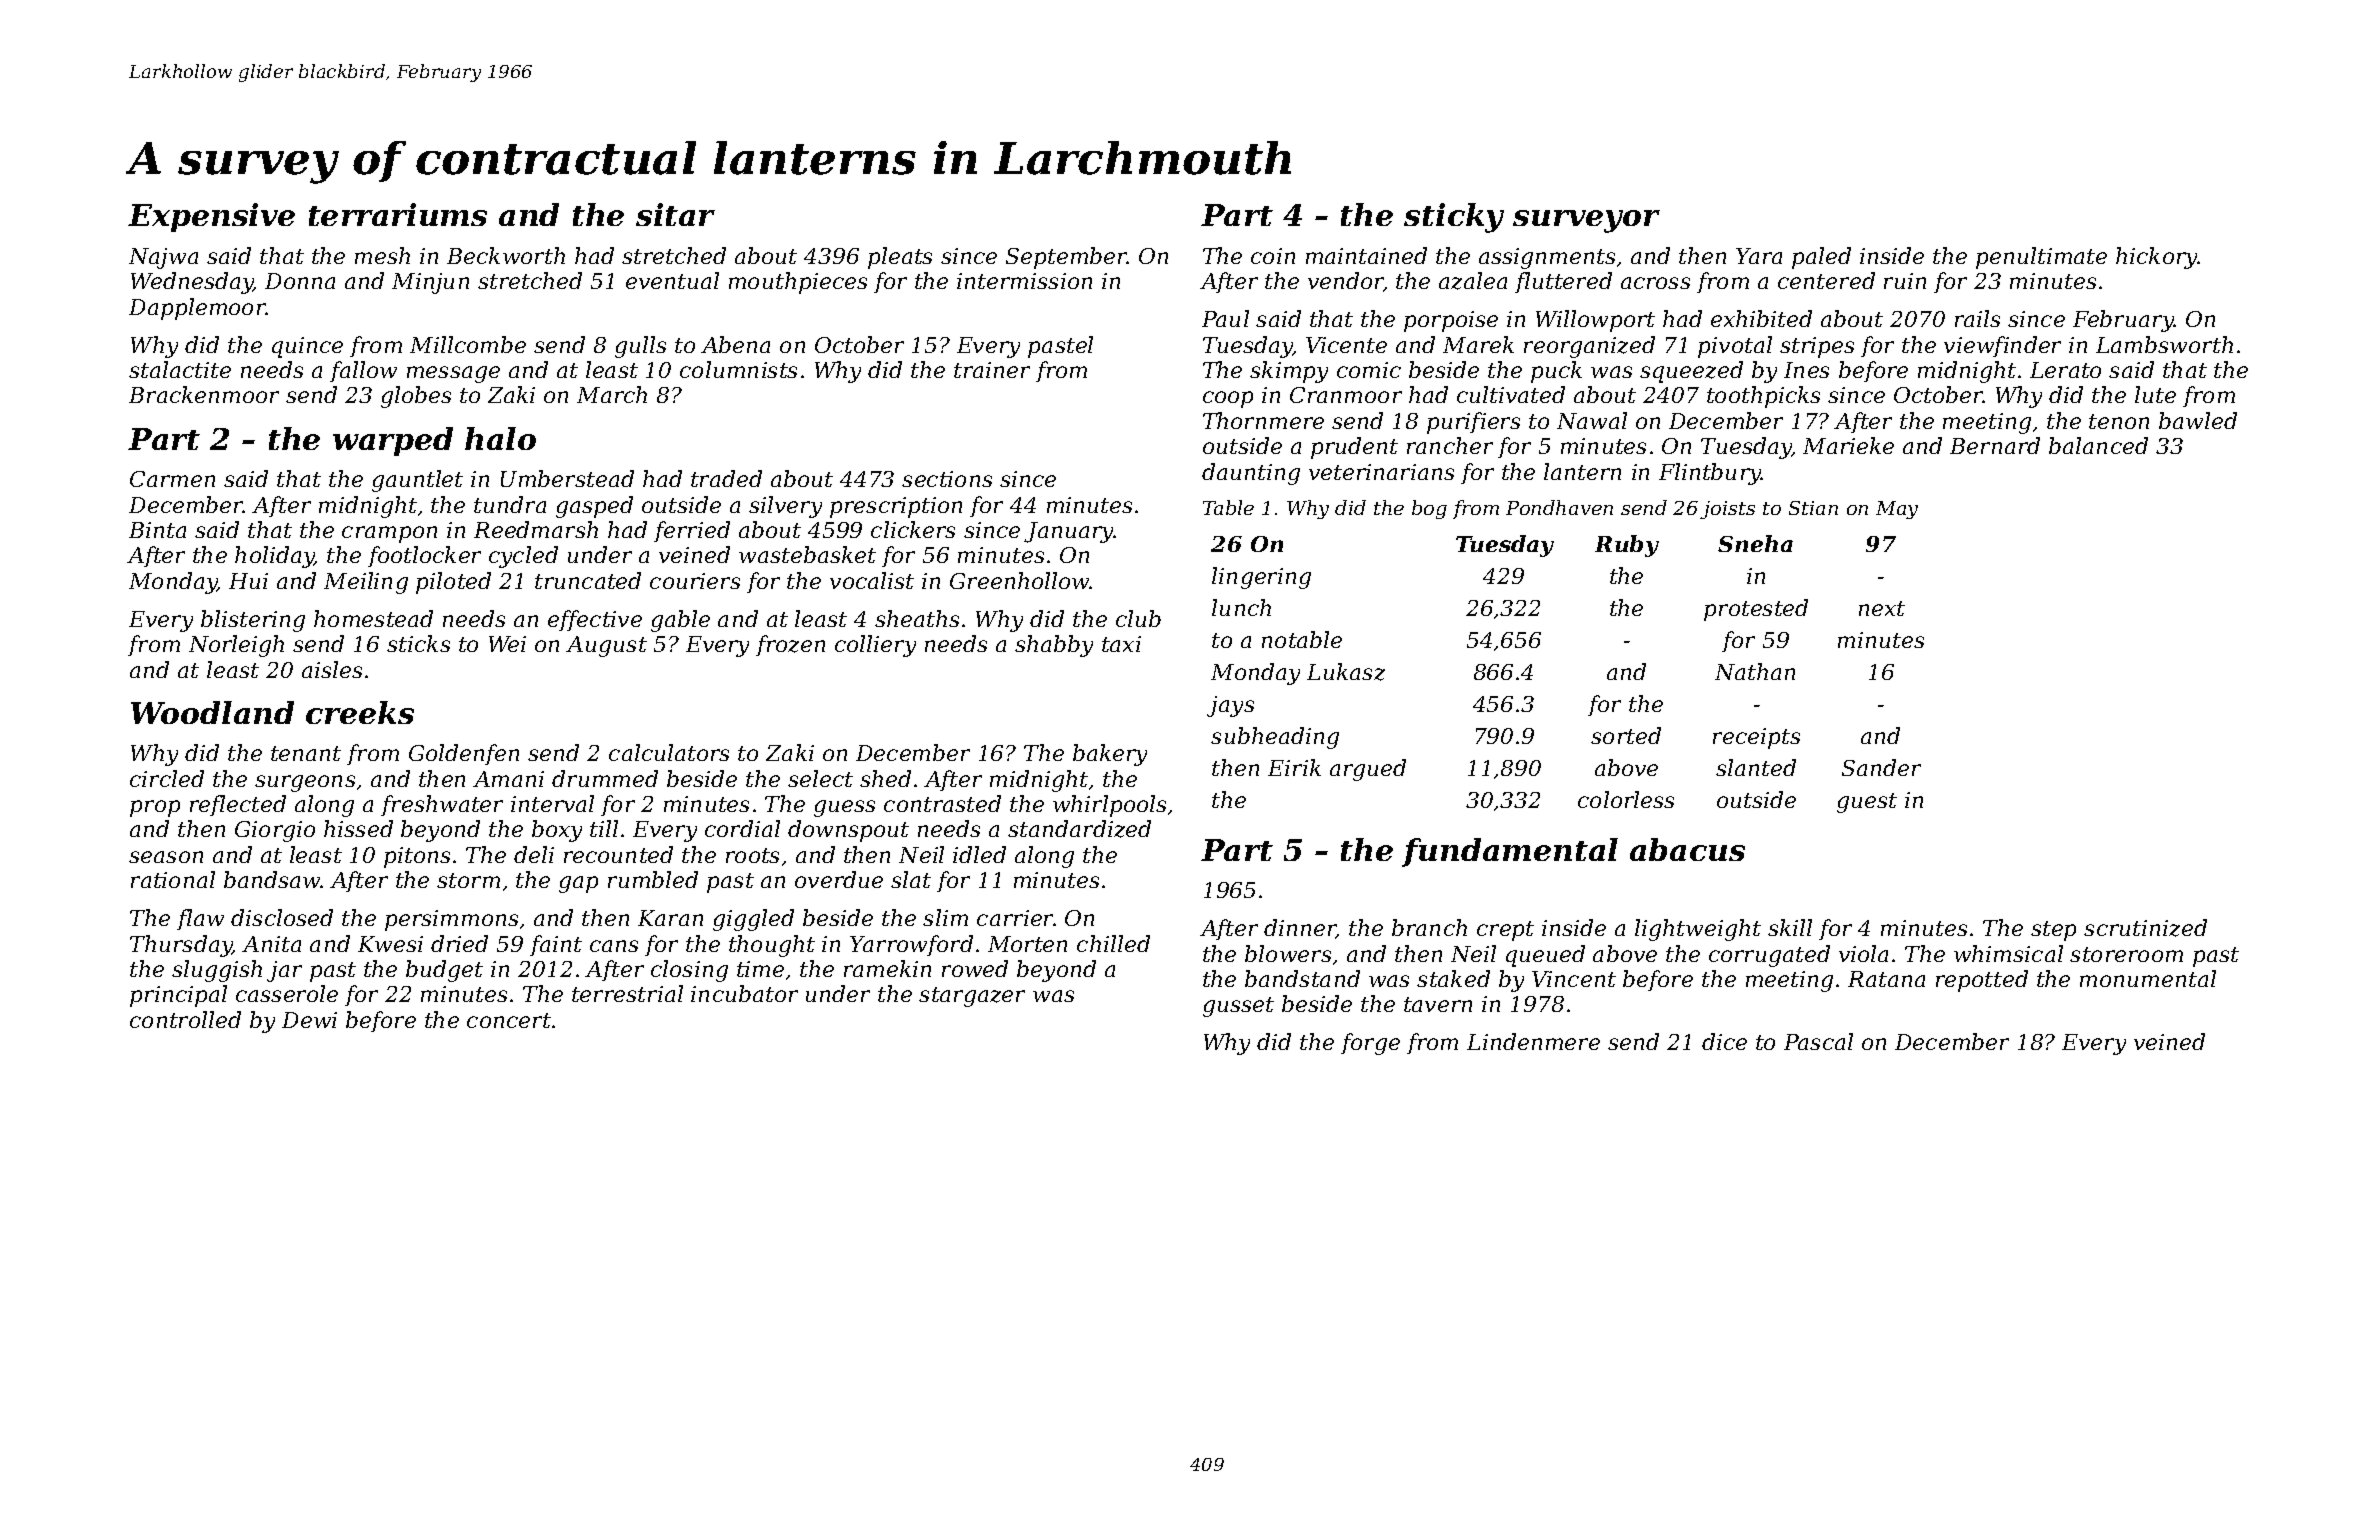  What do you see at coordinates (424, 556) in the screenshot?
I see `footlocker` at bounding box center [424, 556].
